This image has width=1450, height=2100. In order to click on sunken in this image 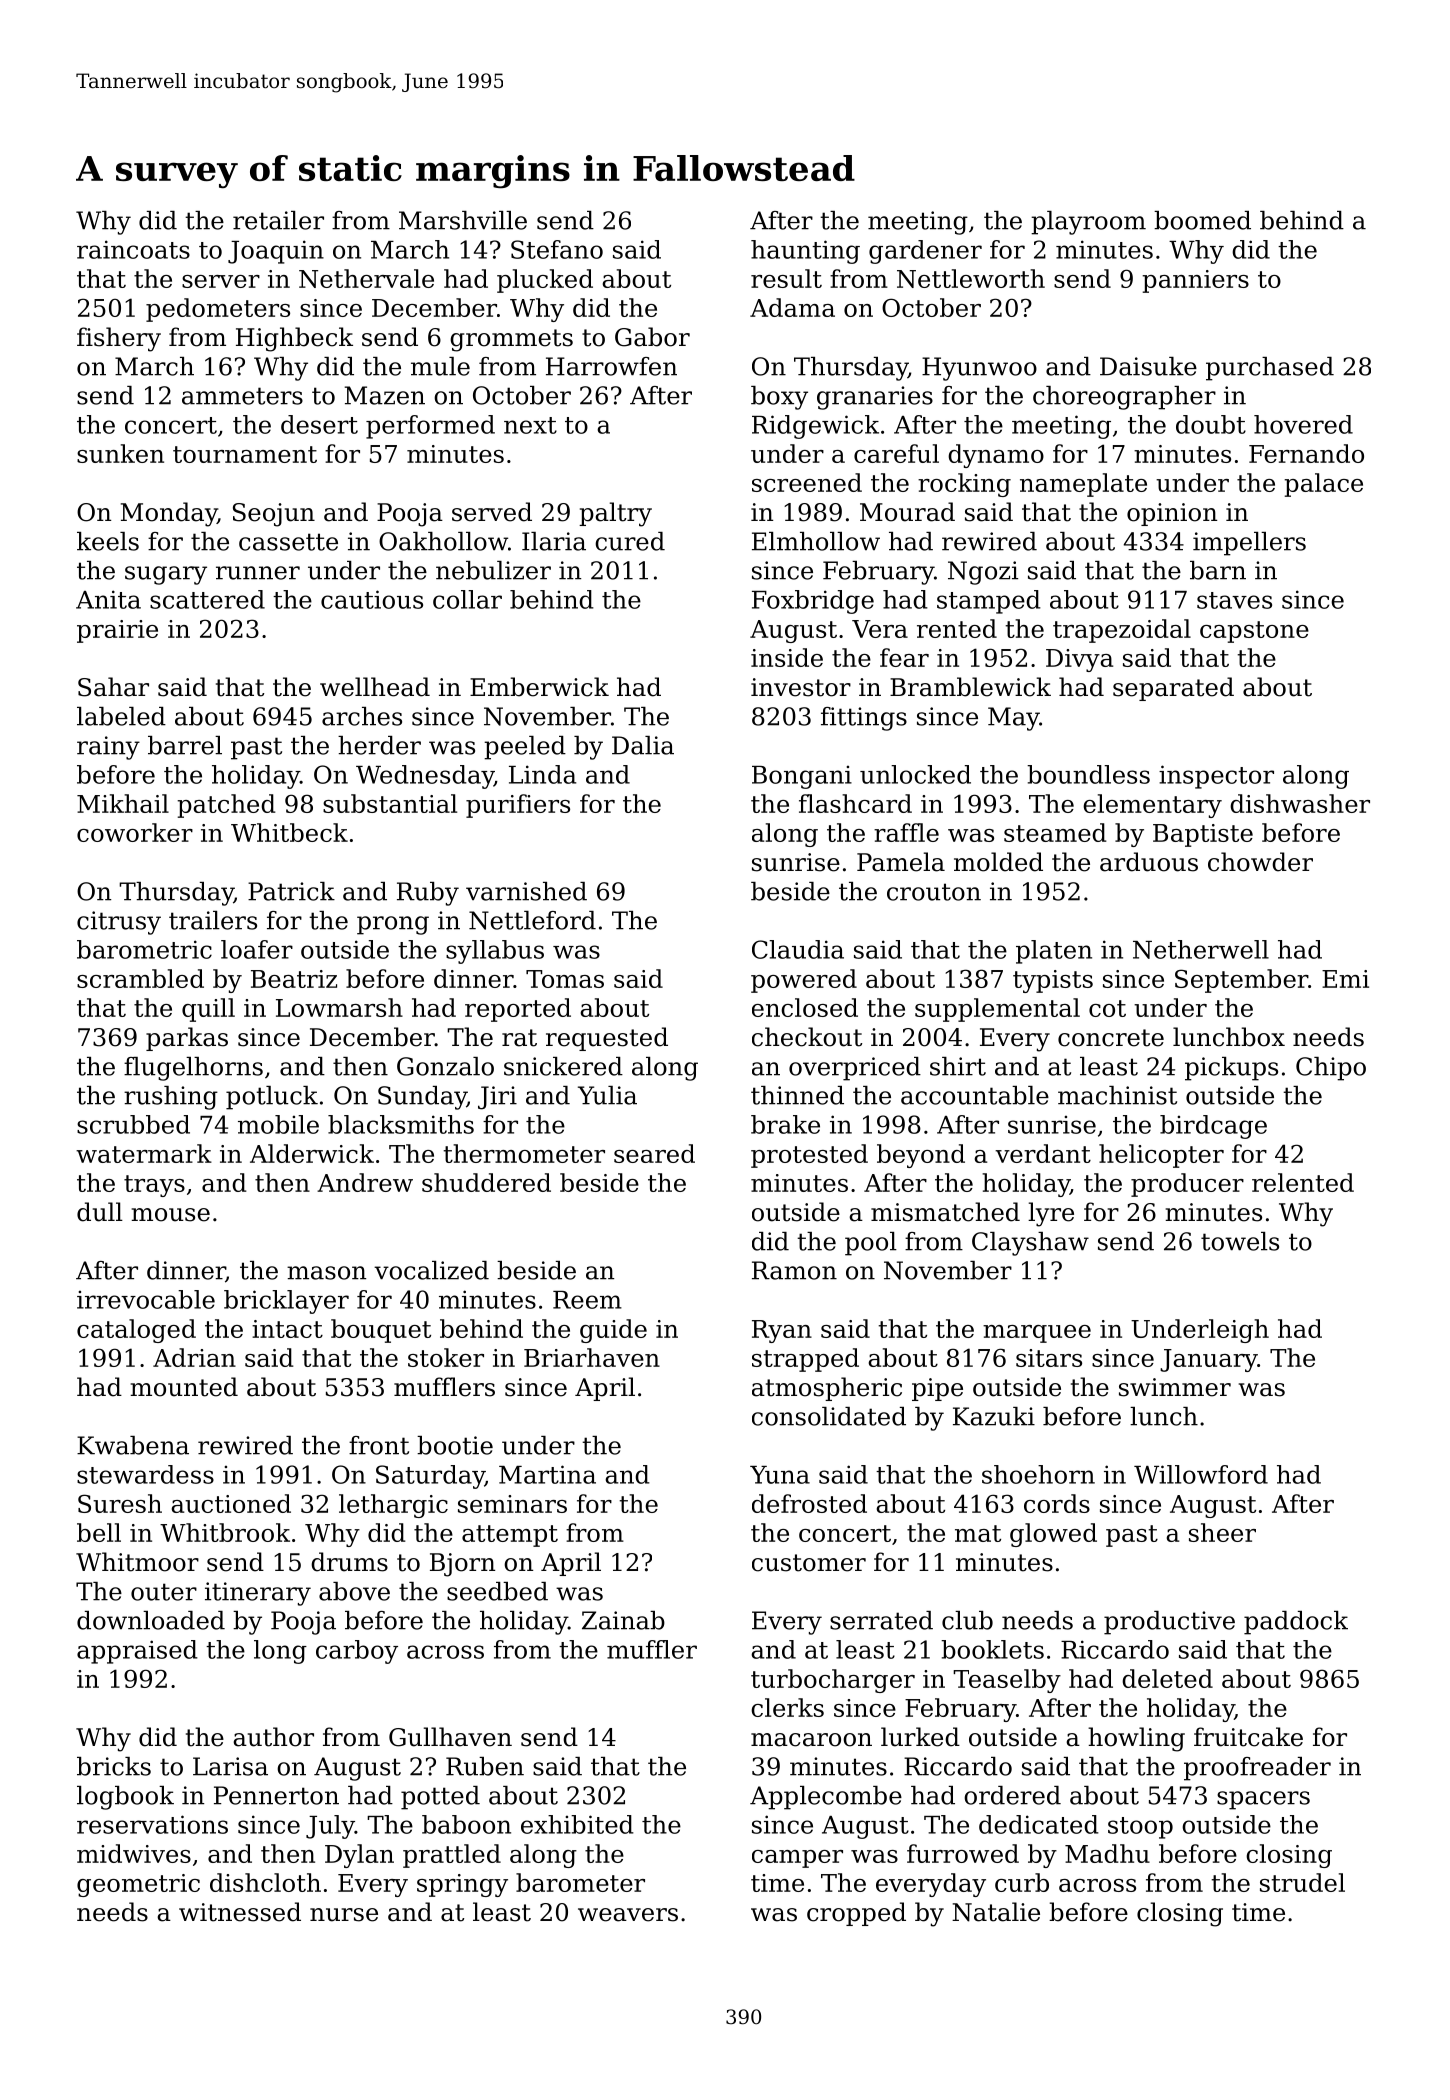, I will do `click(120, 453)`.
